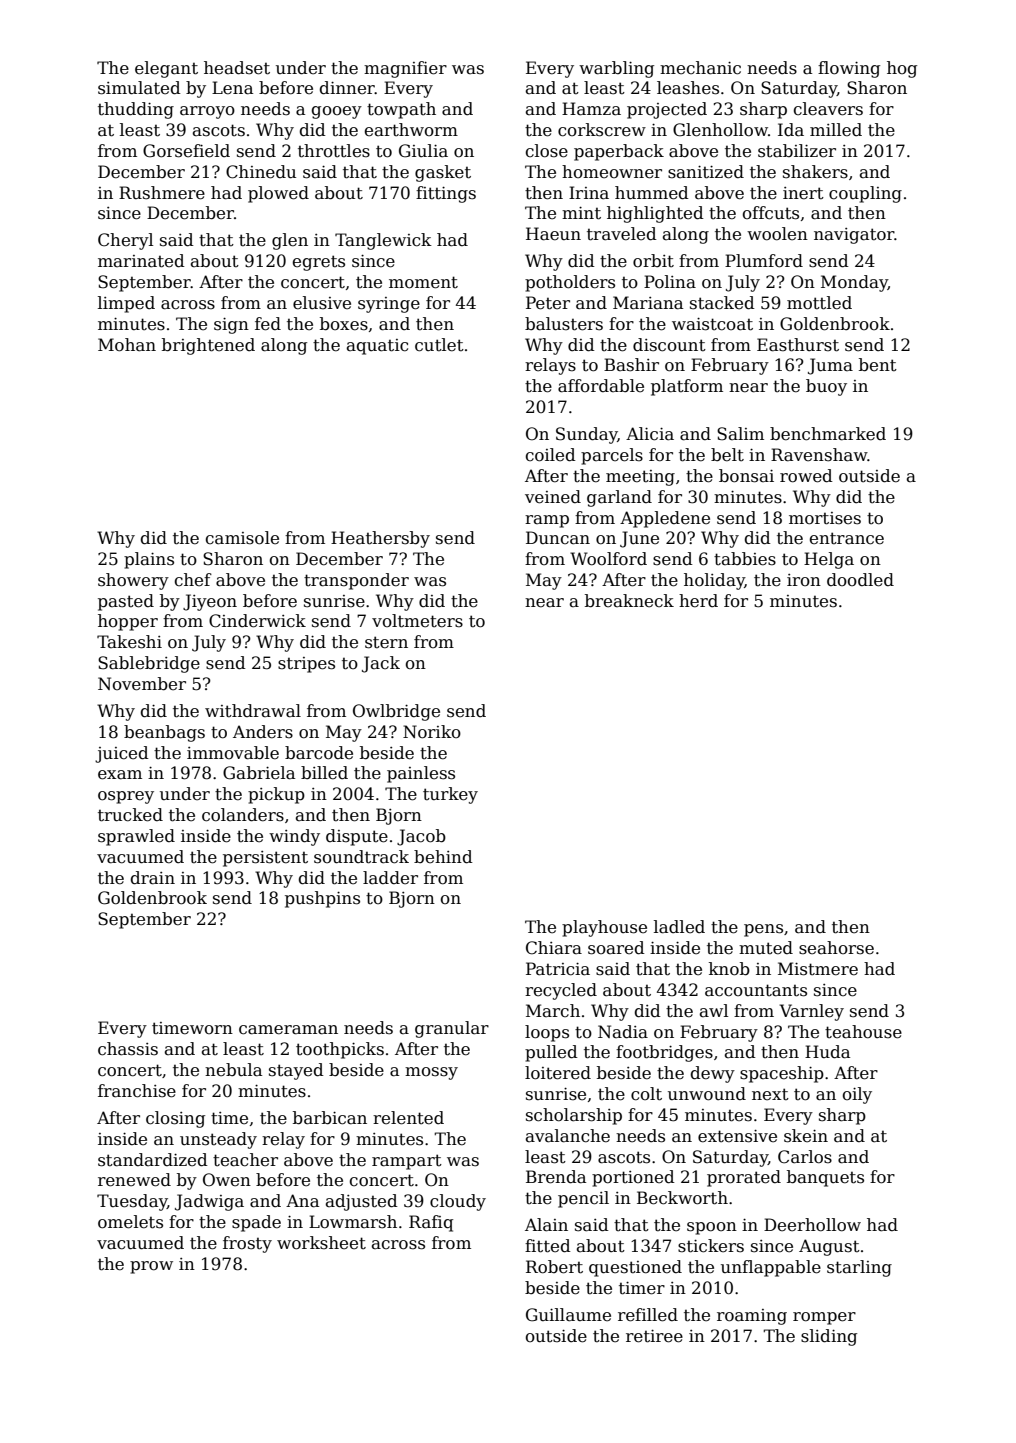 The width and height of the image is (1016, 1443). I want to click on prow, so click(151, 1267).
